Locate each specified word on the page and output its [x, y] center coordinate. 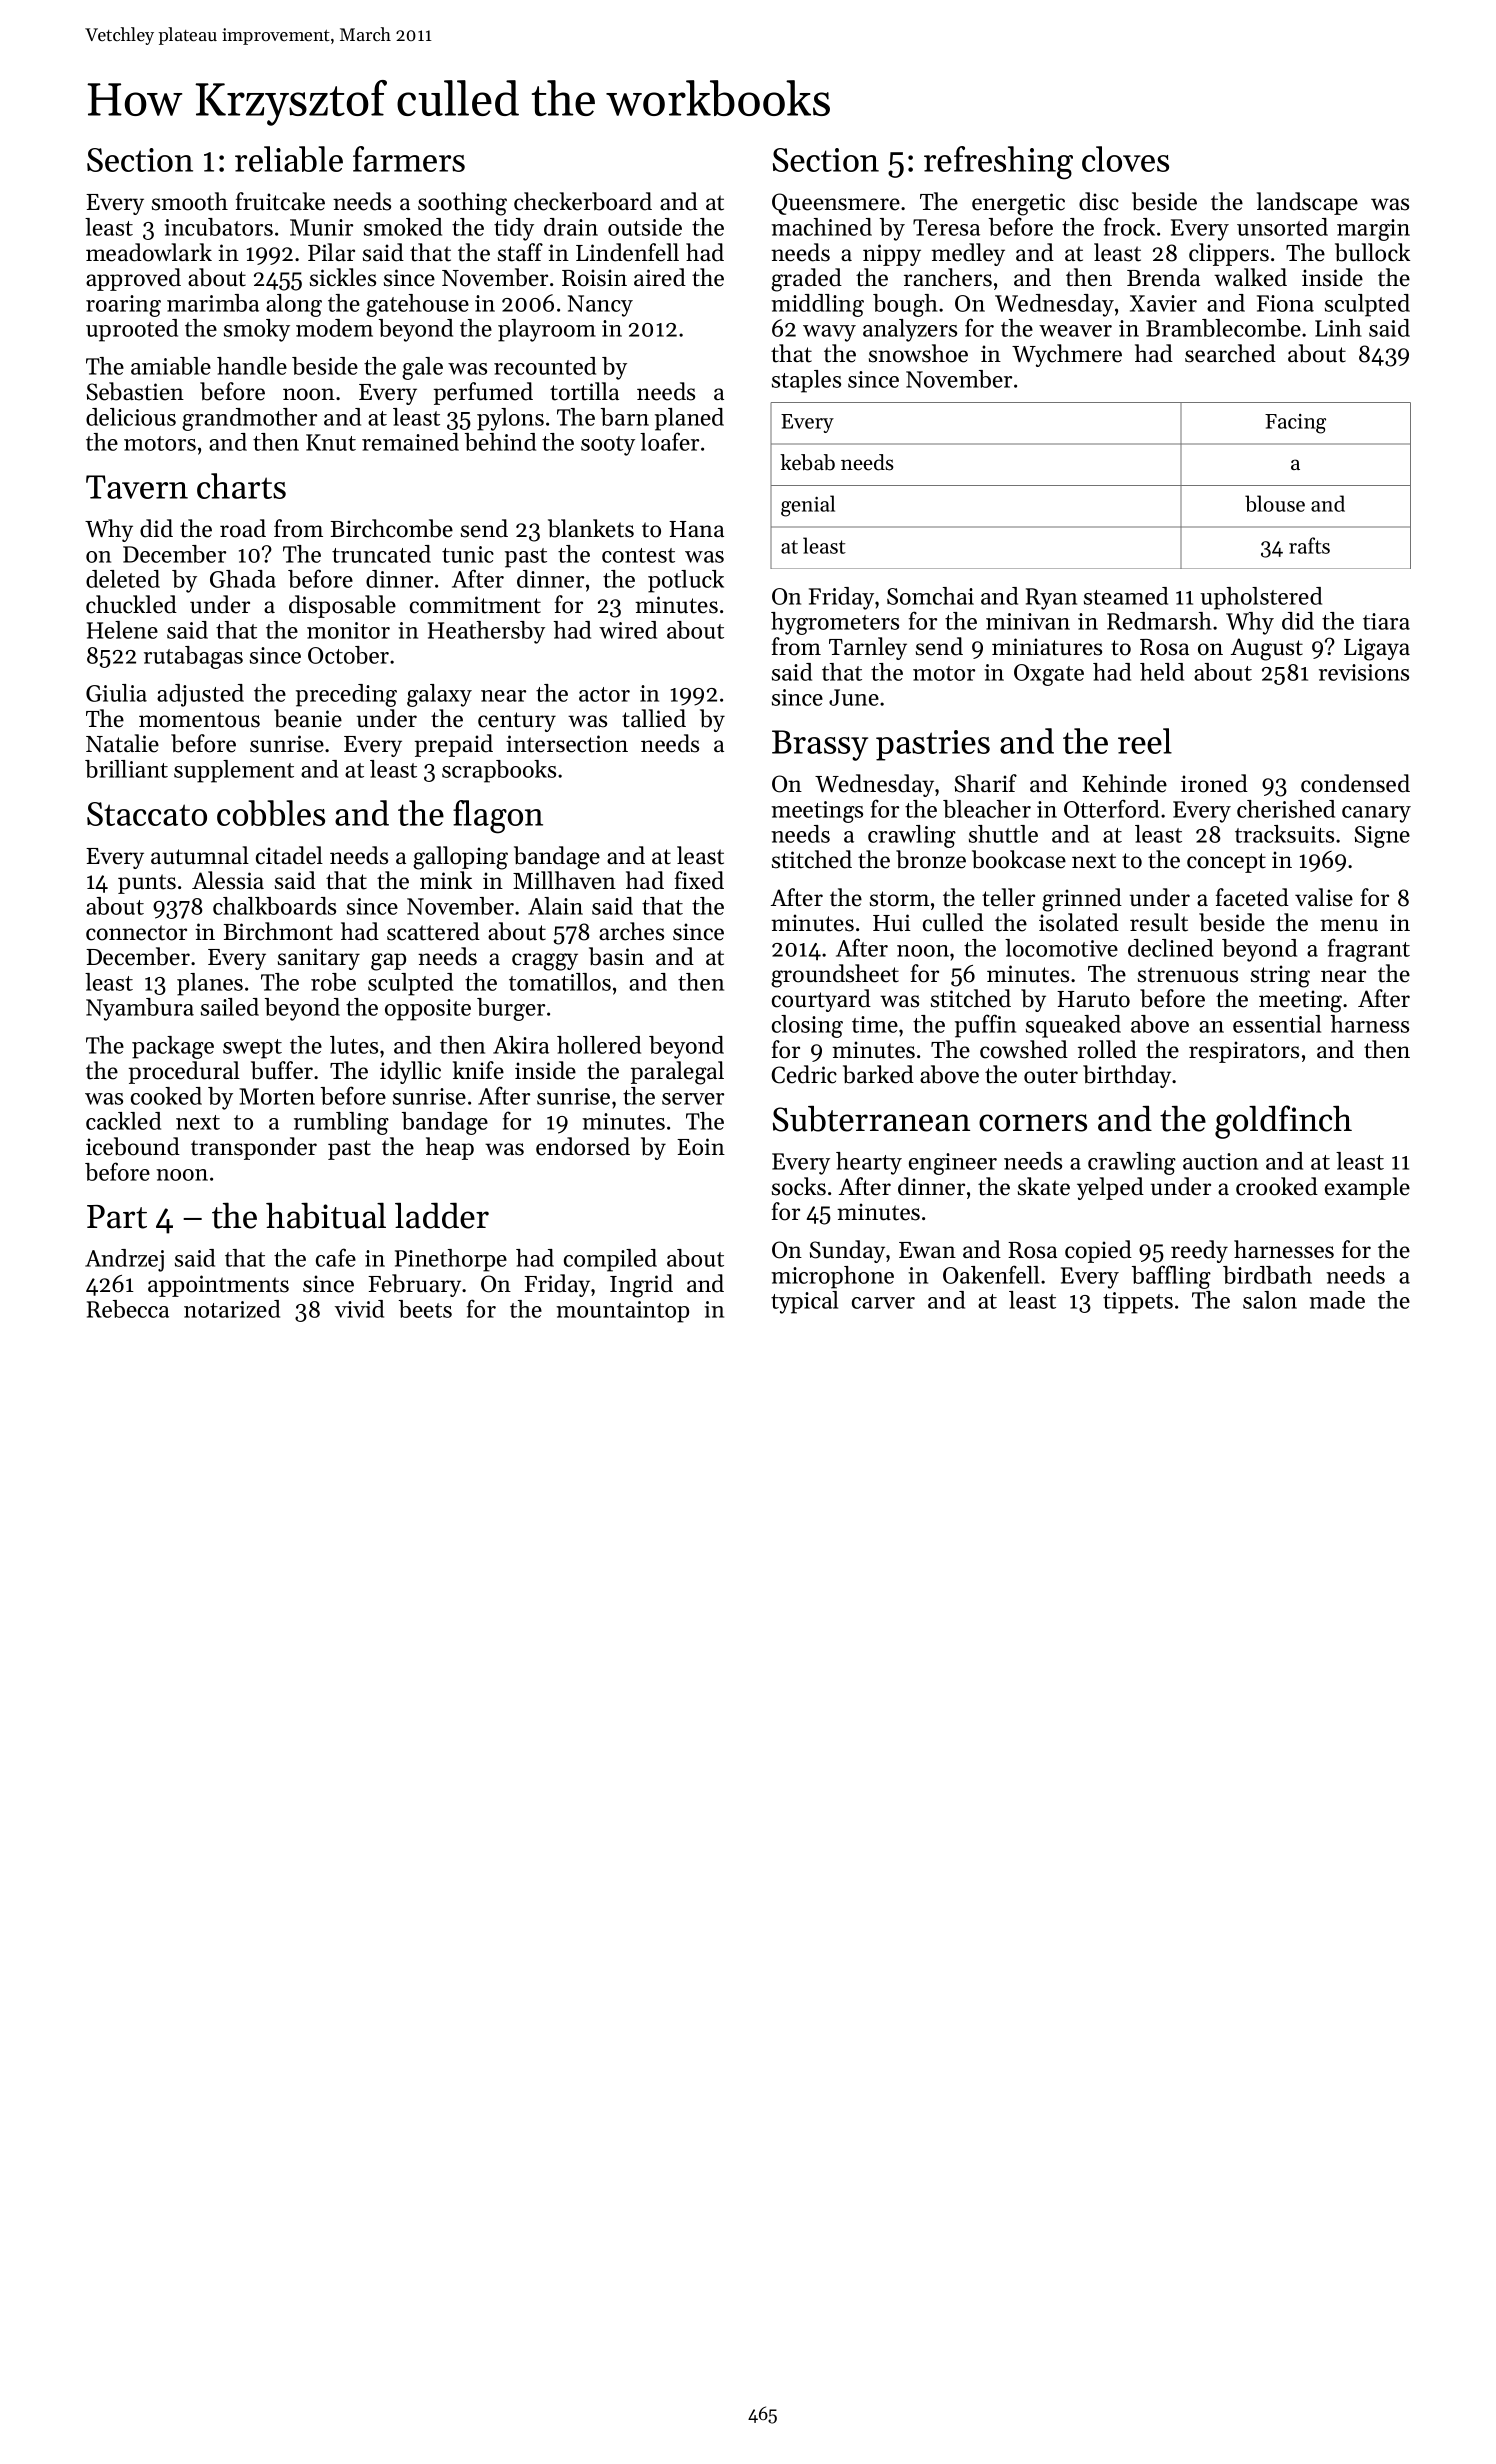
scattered [433, 931]
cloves [1125, 159]
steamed [1126, 596]
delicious [131, 417]
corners [1033, 1123]
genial [808, 506]
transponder [254, 1148]
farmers [409, 159]
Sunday [847, 1251]
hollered [599, 1045]
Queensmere [836, 204]
